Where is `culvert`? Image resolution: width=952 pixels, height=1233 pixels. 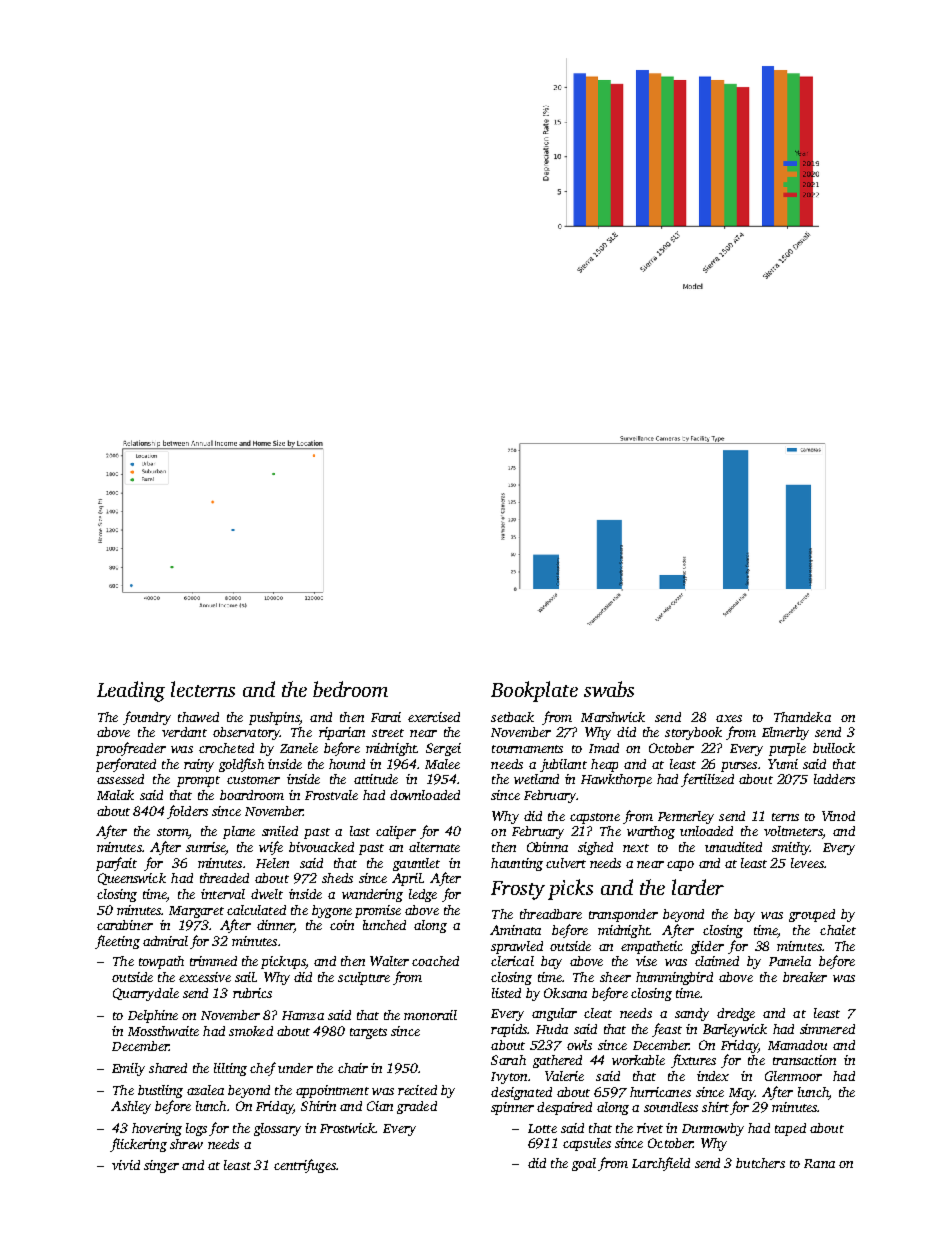 culvert is located at coordinates (566, 863).
